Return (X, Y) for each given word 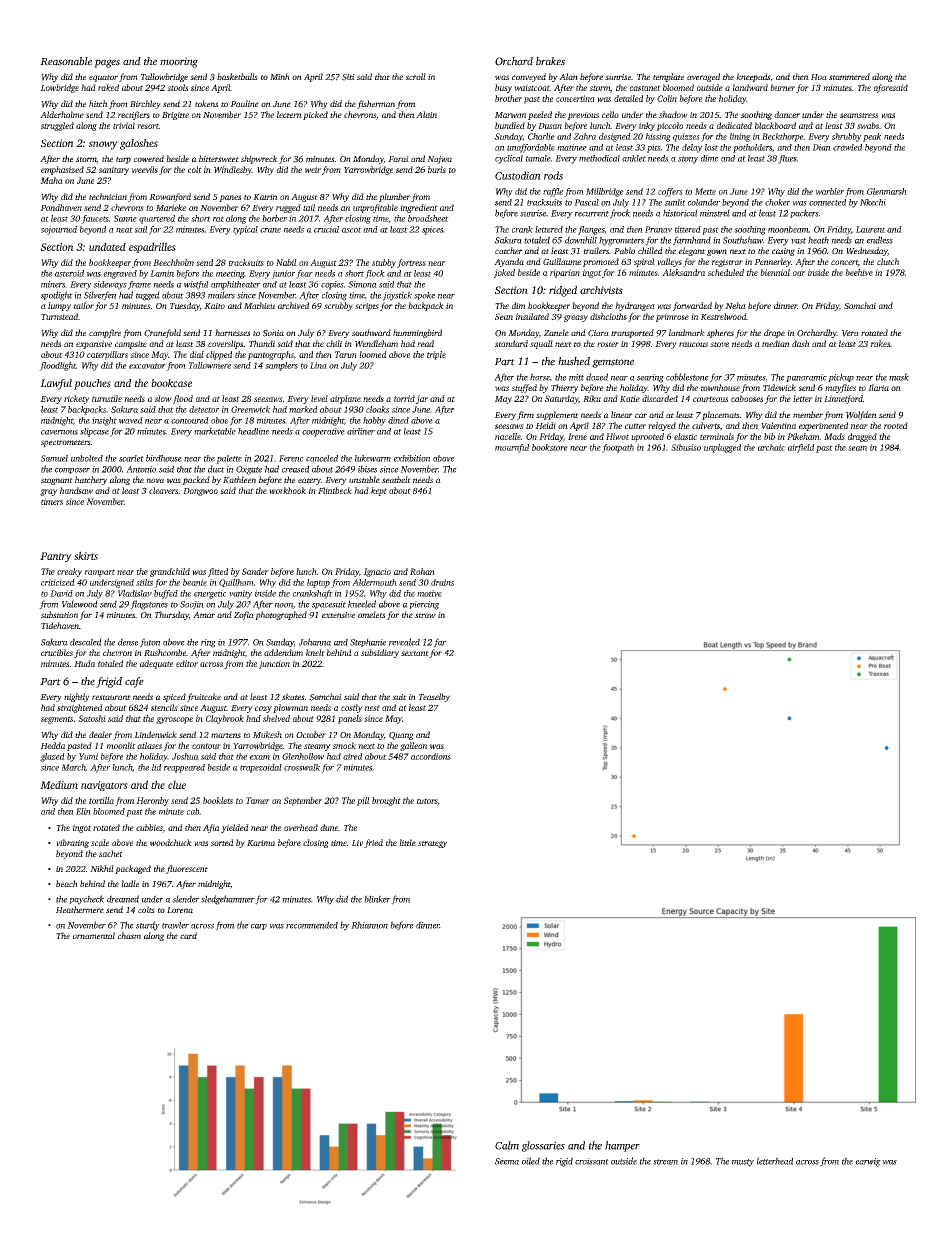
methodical (599, 158)
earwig (868, 1162)
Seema (507, 1161)
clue (177, 784)
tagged (148, 296)
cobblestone (687, 377)
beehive (859, 272)
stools (177, 87)
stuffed (524, 388)
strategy (432, 844)
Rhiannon (369, 925)
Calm (507, 1145)
